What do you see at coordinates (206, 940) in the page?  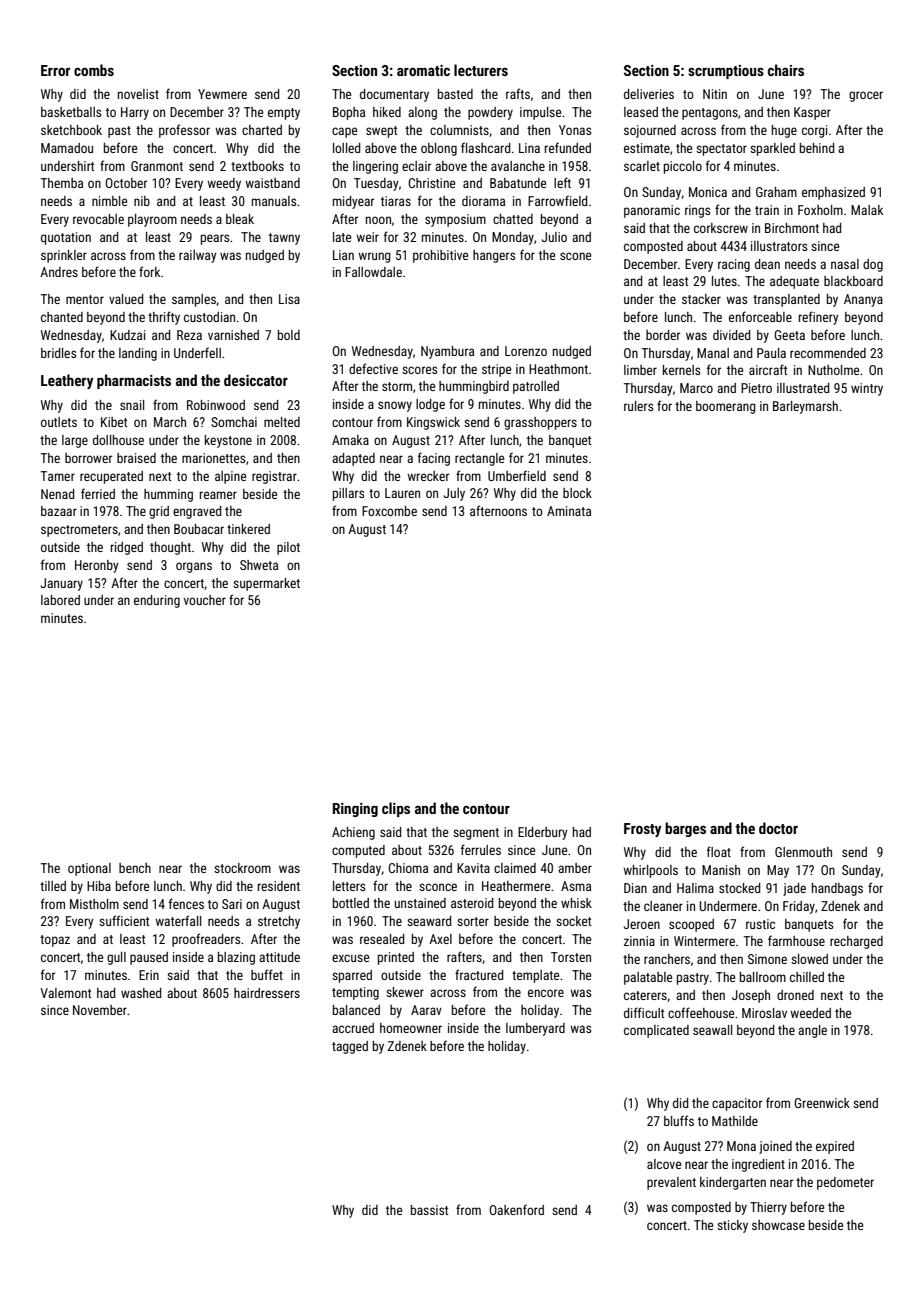 I see `proofreaders` at bounding box center [206, 940].
